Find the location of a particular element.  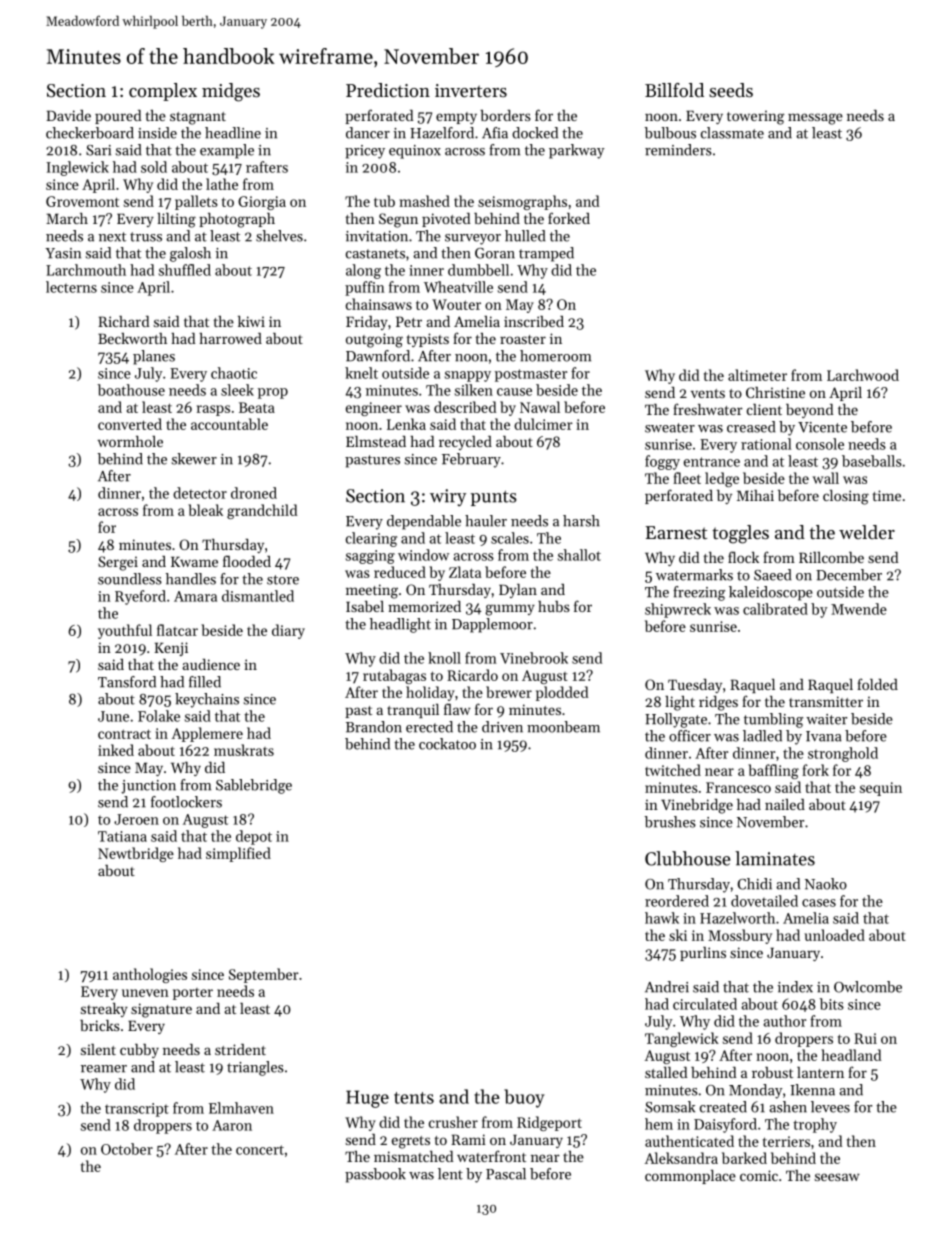

Billfold is located at coordinates (674, 90).
